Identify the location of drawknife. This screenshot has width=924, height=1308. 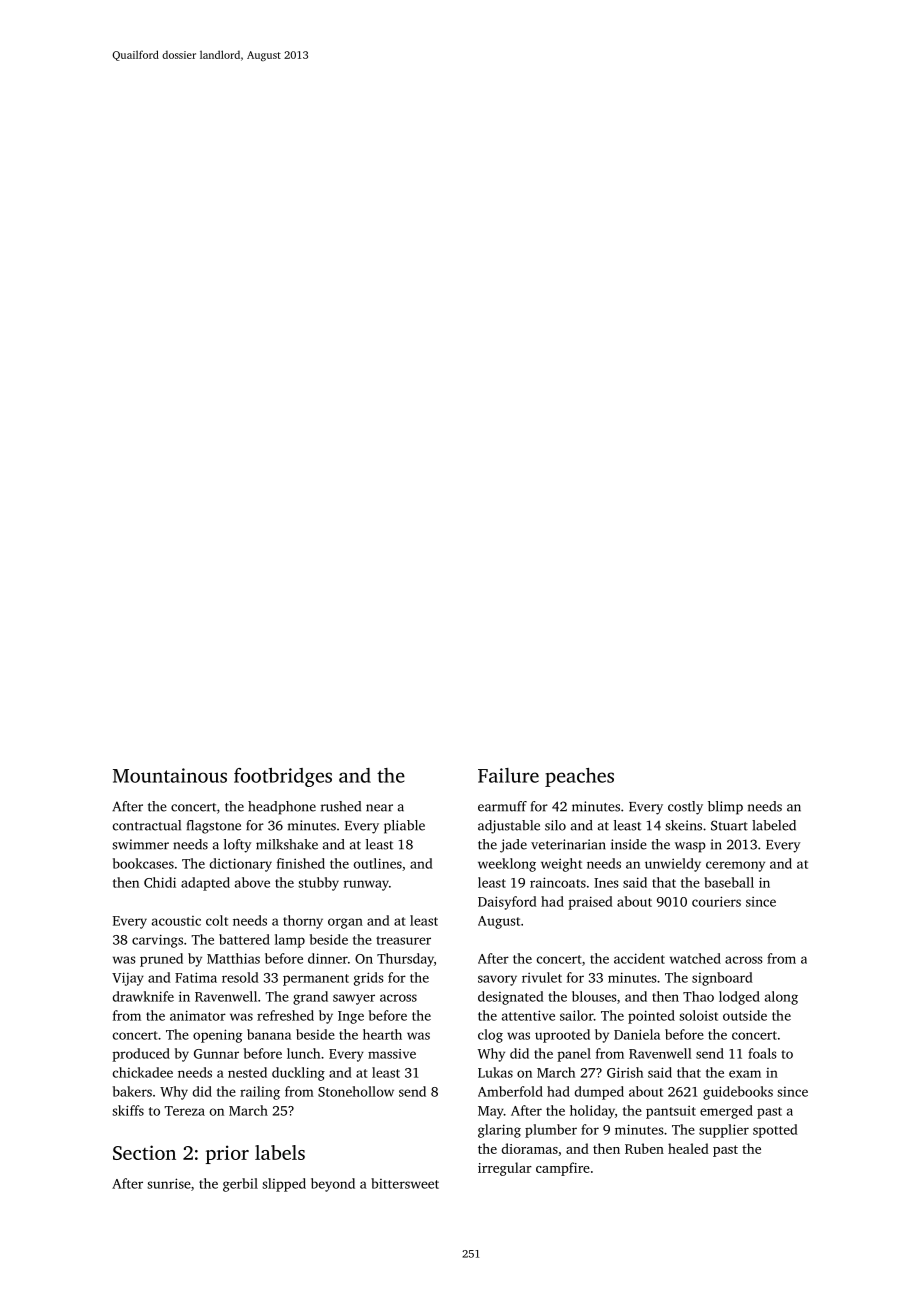
(143, 996).
